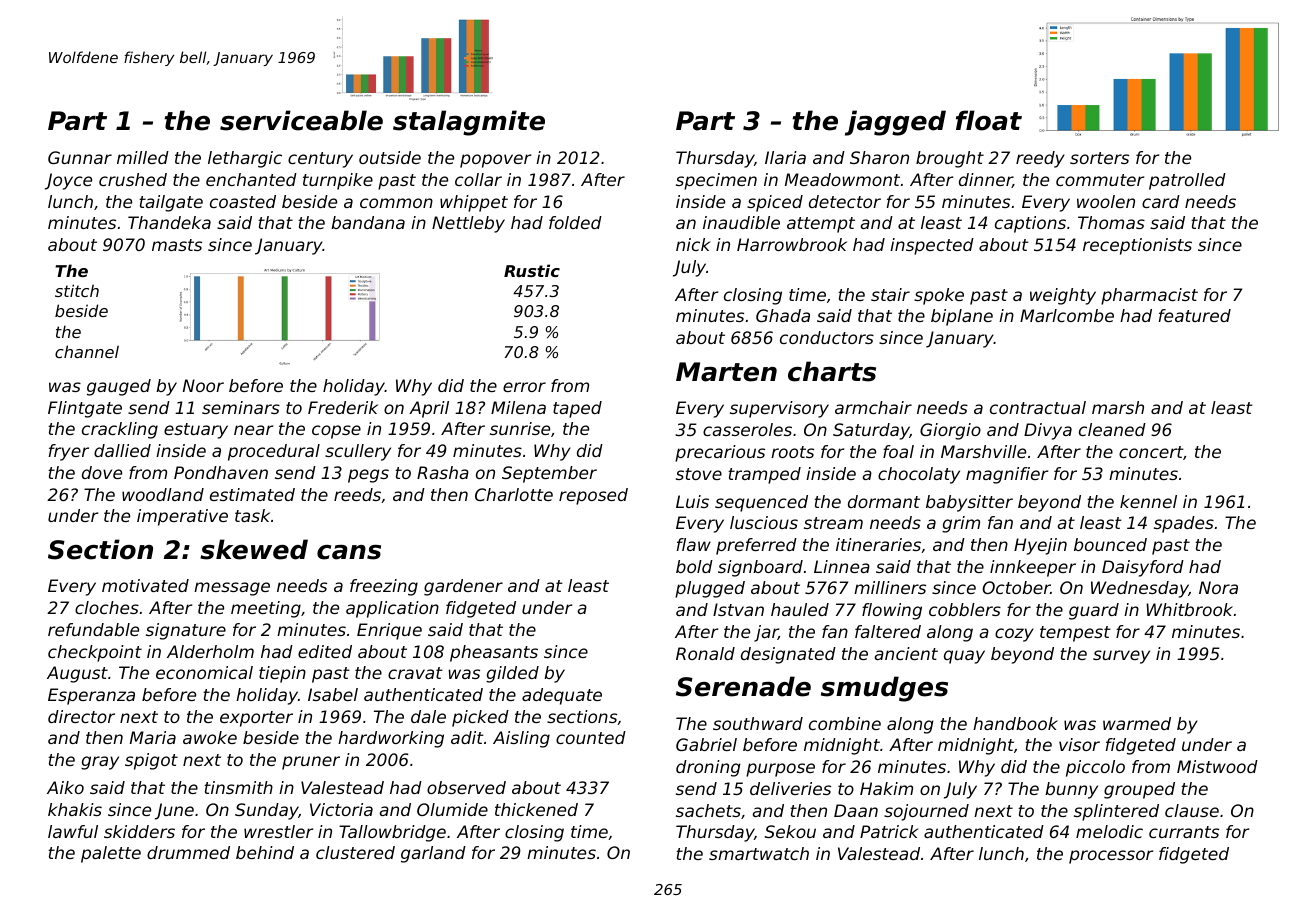 The width and height of the document is (1308, 924). What do you see at coordinates (358, 452) in the document?
I see `scullery` at bounding box center [358, 452].
